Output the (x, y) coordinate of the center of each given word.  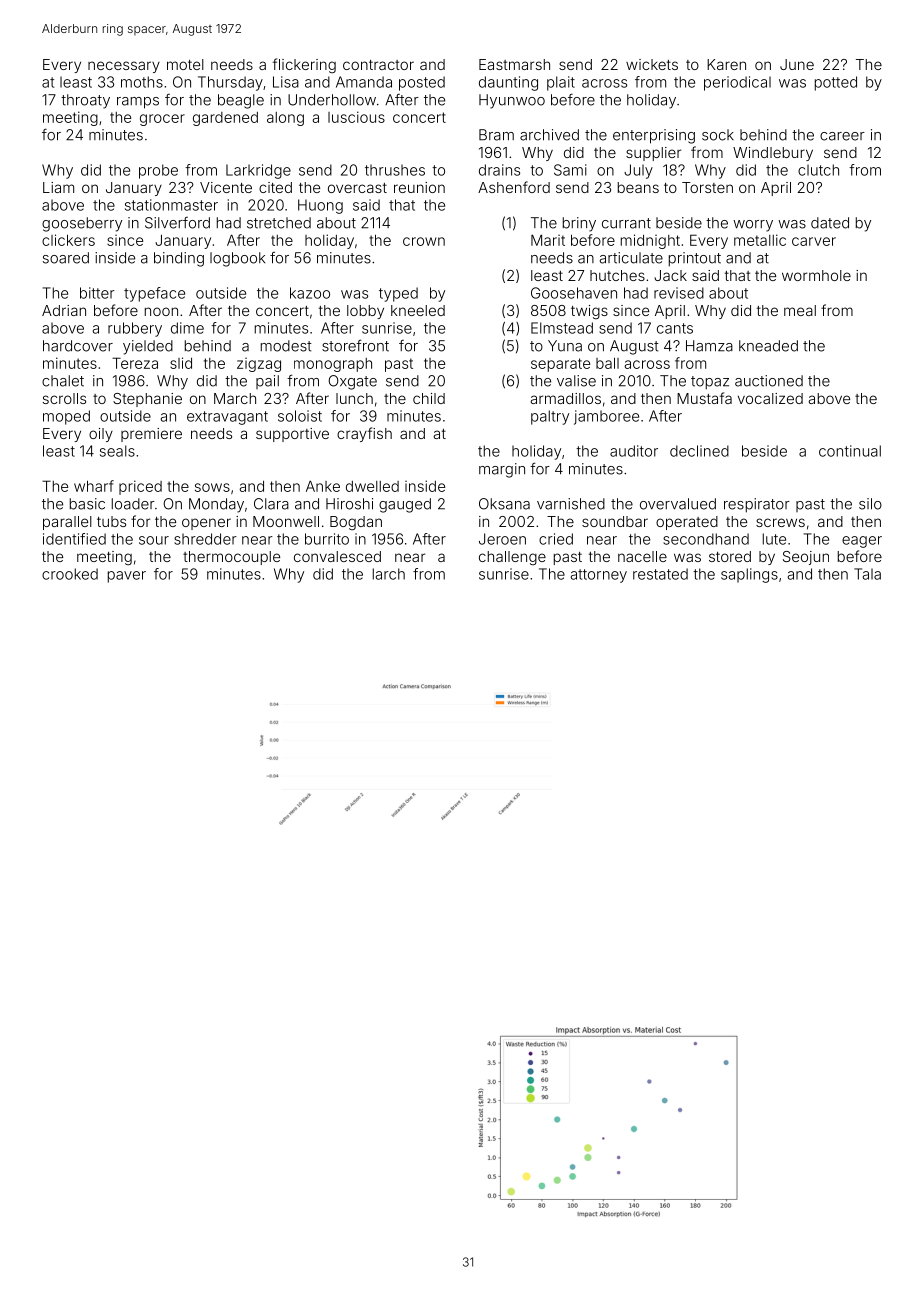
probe (158, 171)
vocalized (770, 398)
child (429, 398)
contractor (378, 65)
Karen (726, 64)
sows (212, 487)
